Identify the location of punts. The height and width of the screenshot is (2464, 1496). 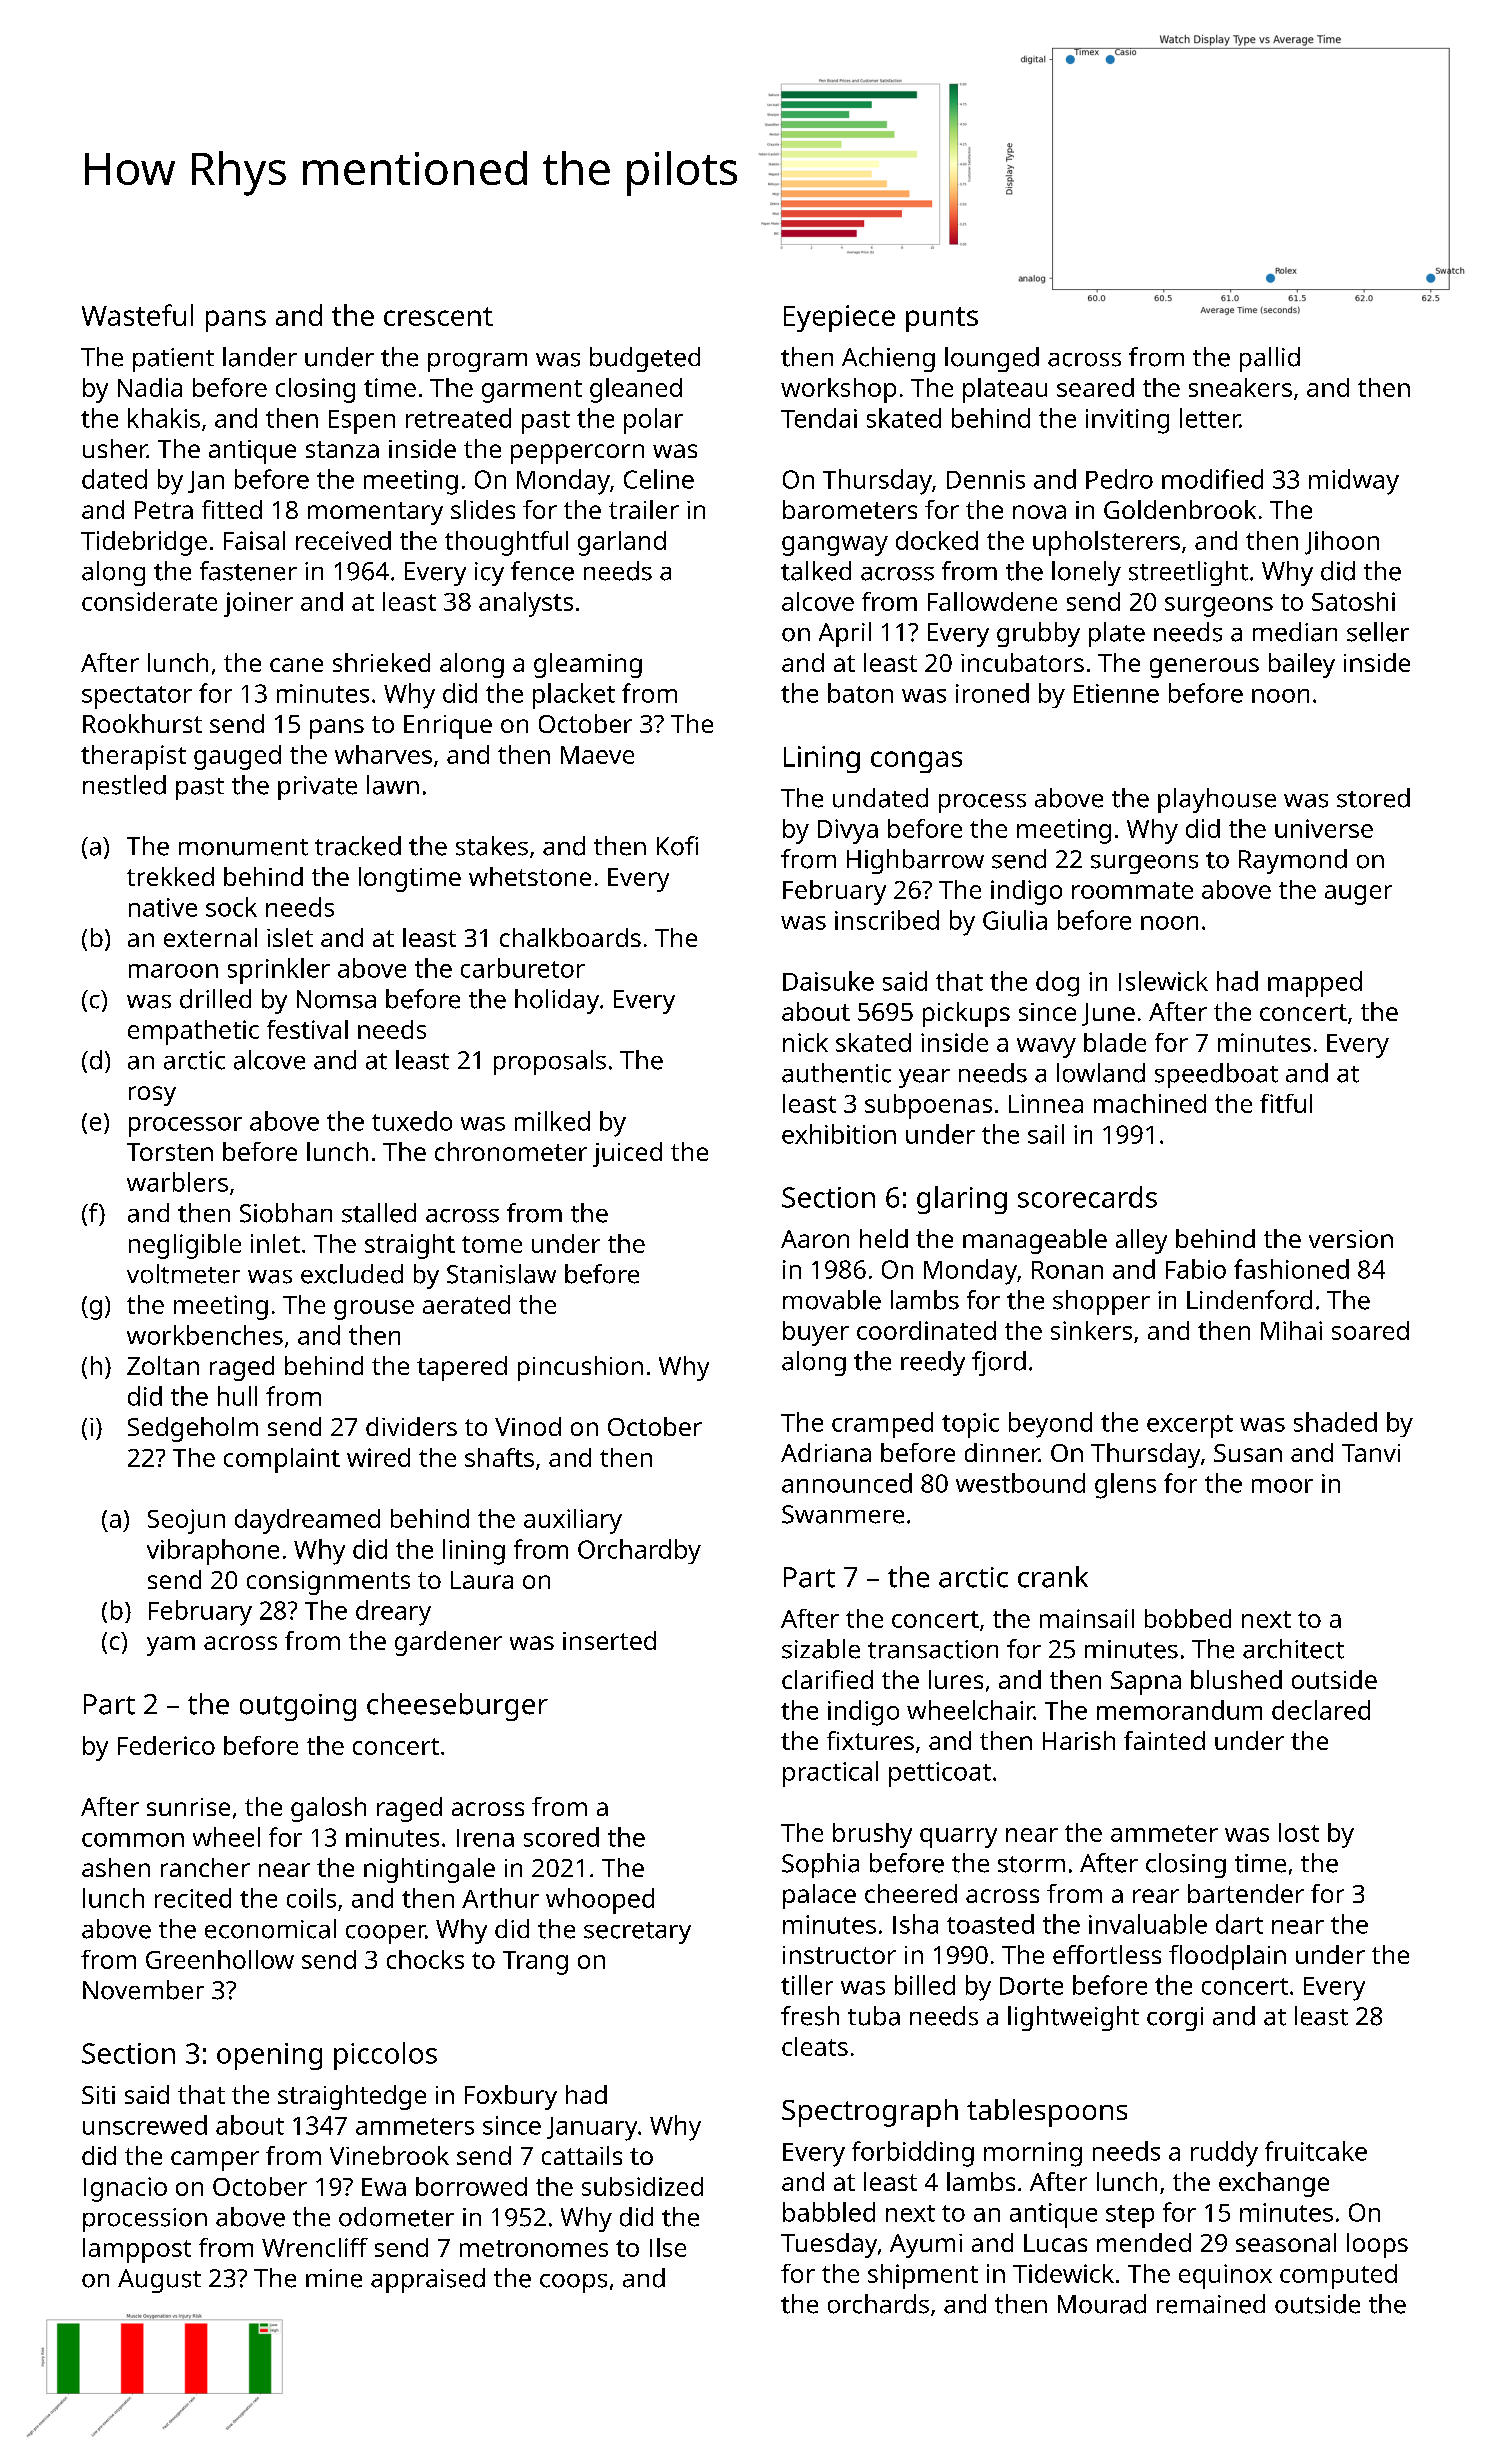
(942, 319).
